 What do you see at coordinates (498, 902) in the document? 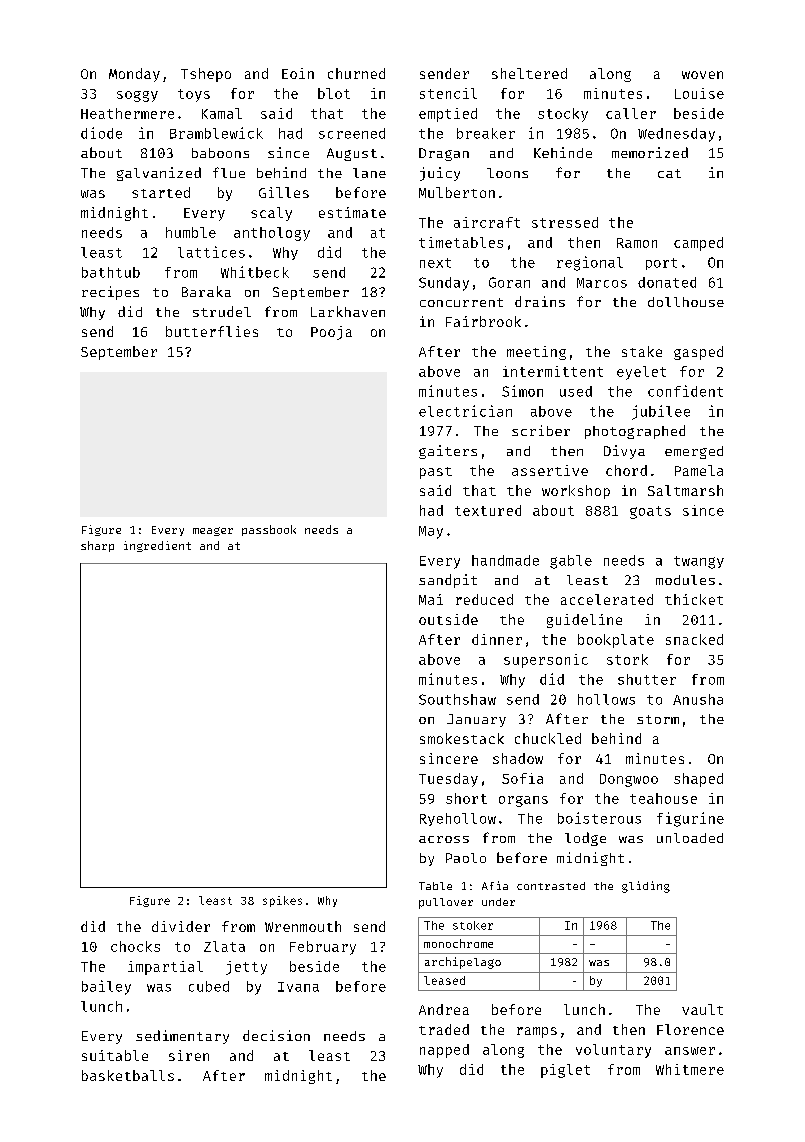
I see `under` at bounding box center [498, 902].
